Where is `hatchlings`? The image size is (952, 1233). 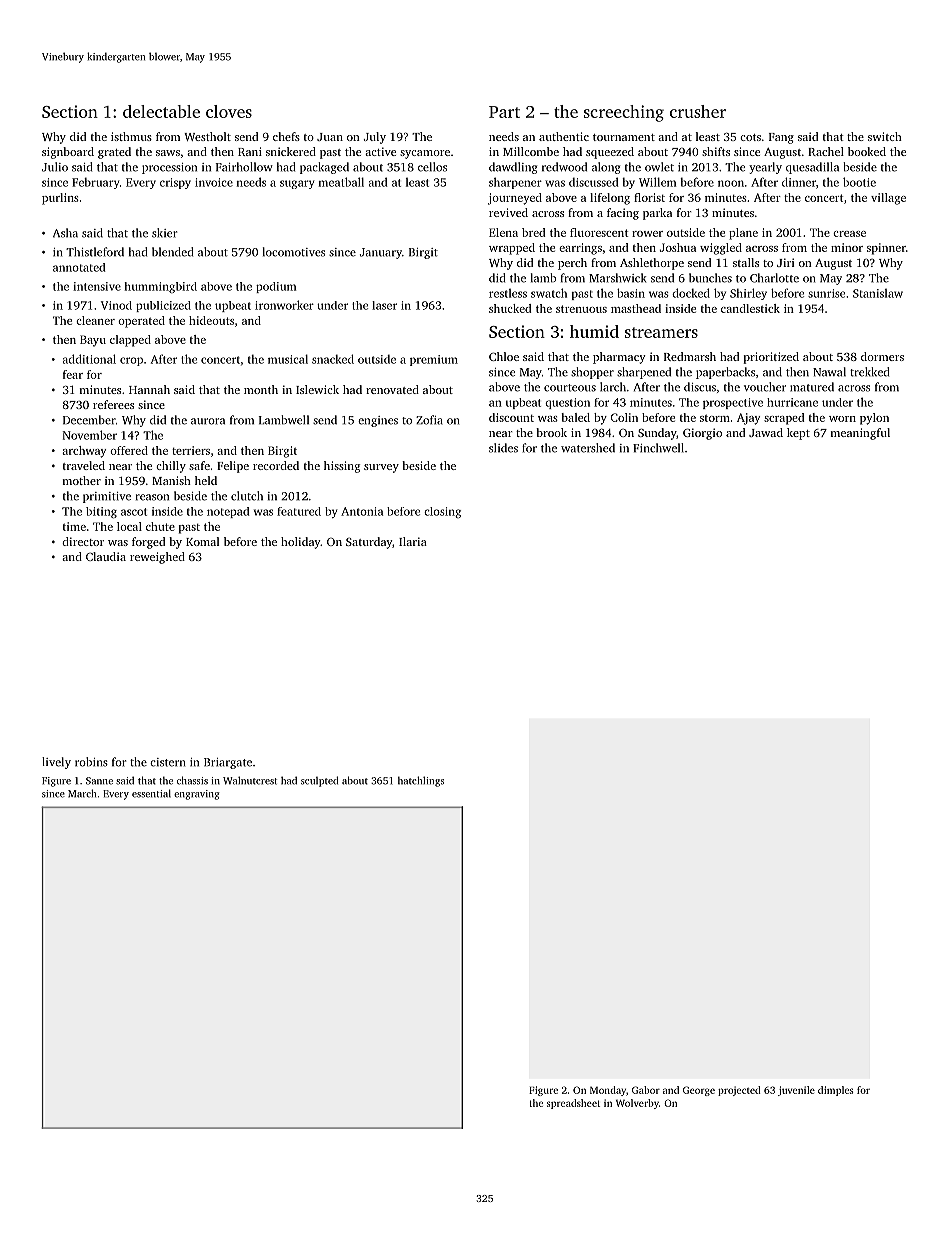 hatchlings is located at coordinates (421, 781).
